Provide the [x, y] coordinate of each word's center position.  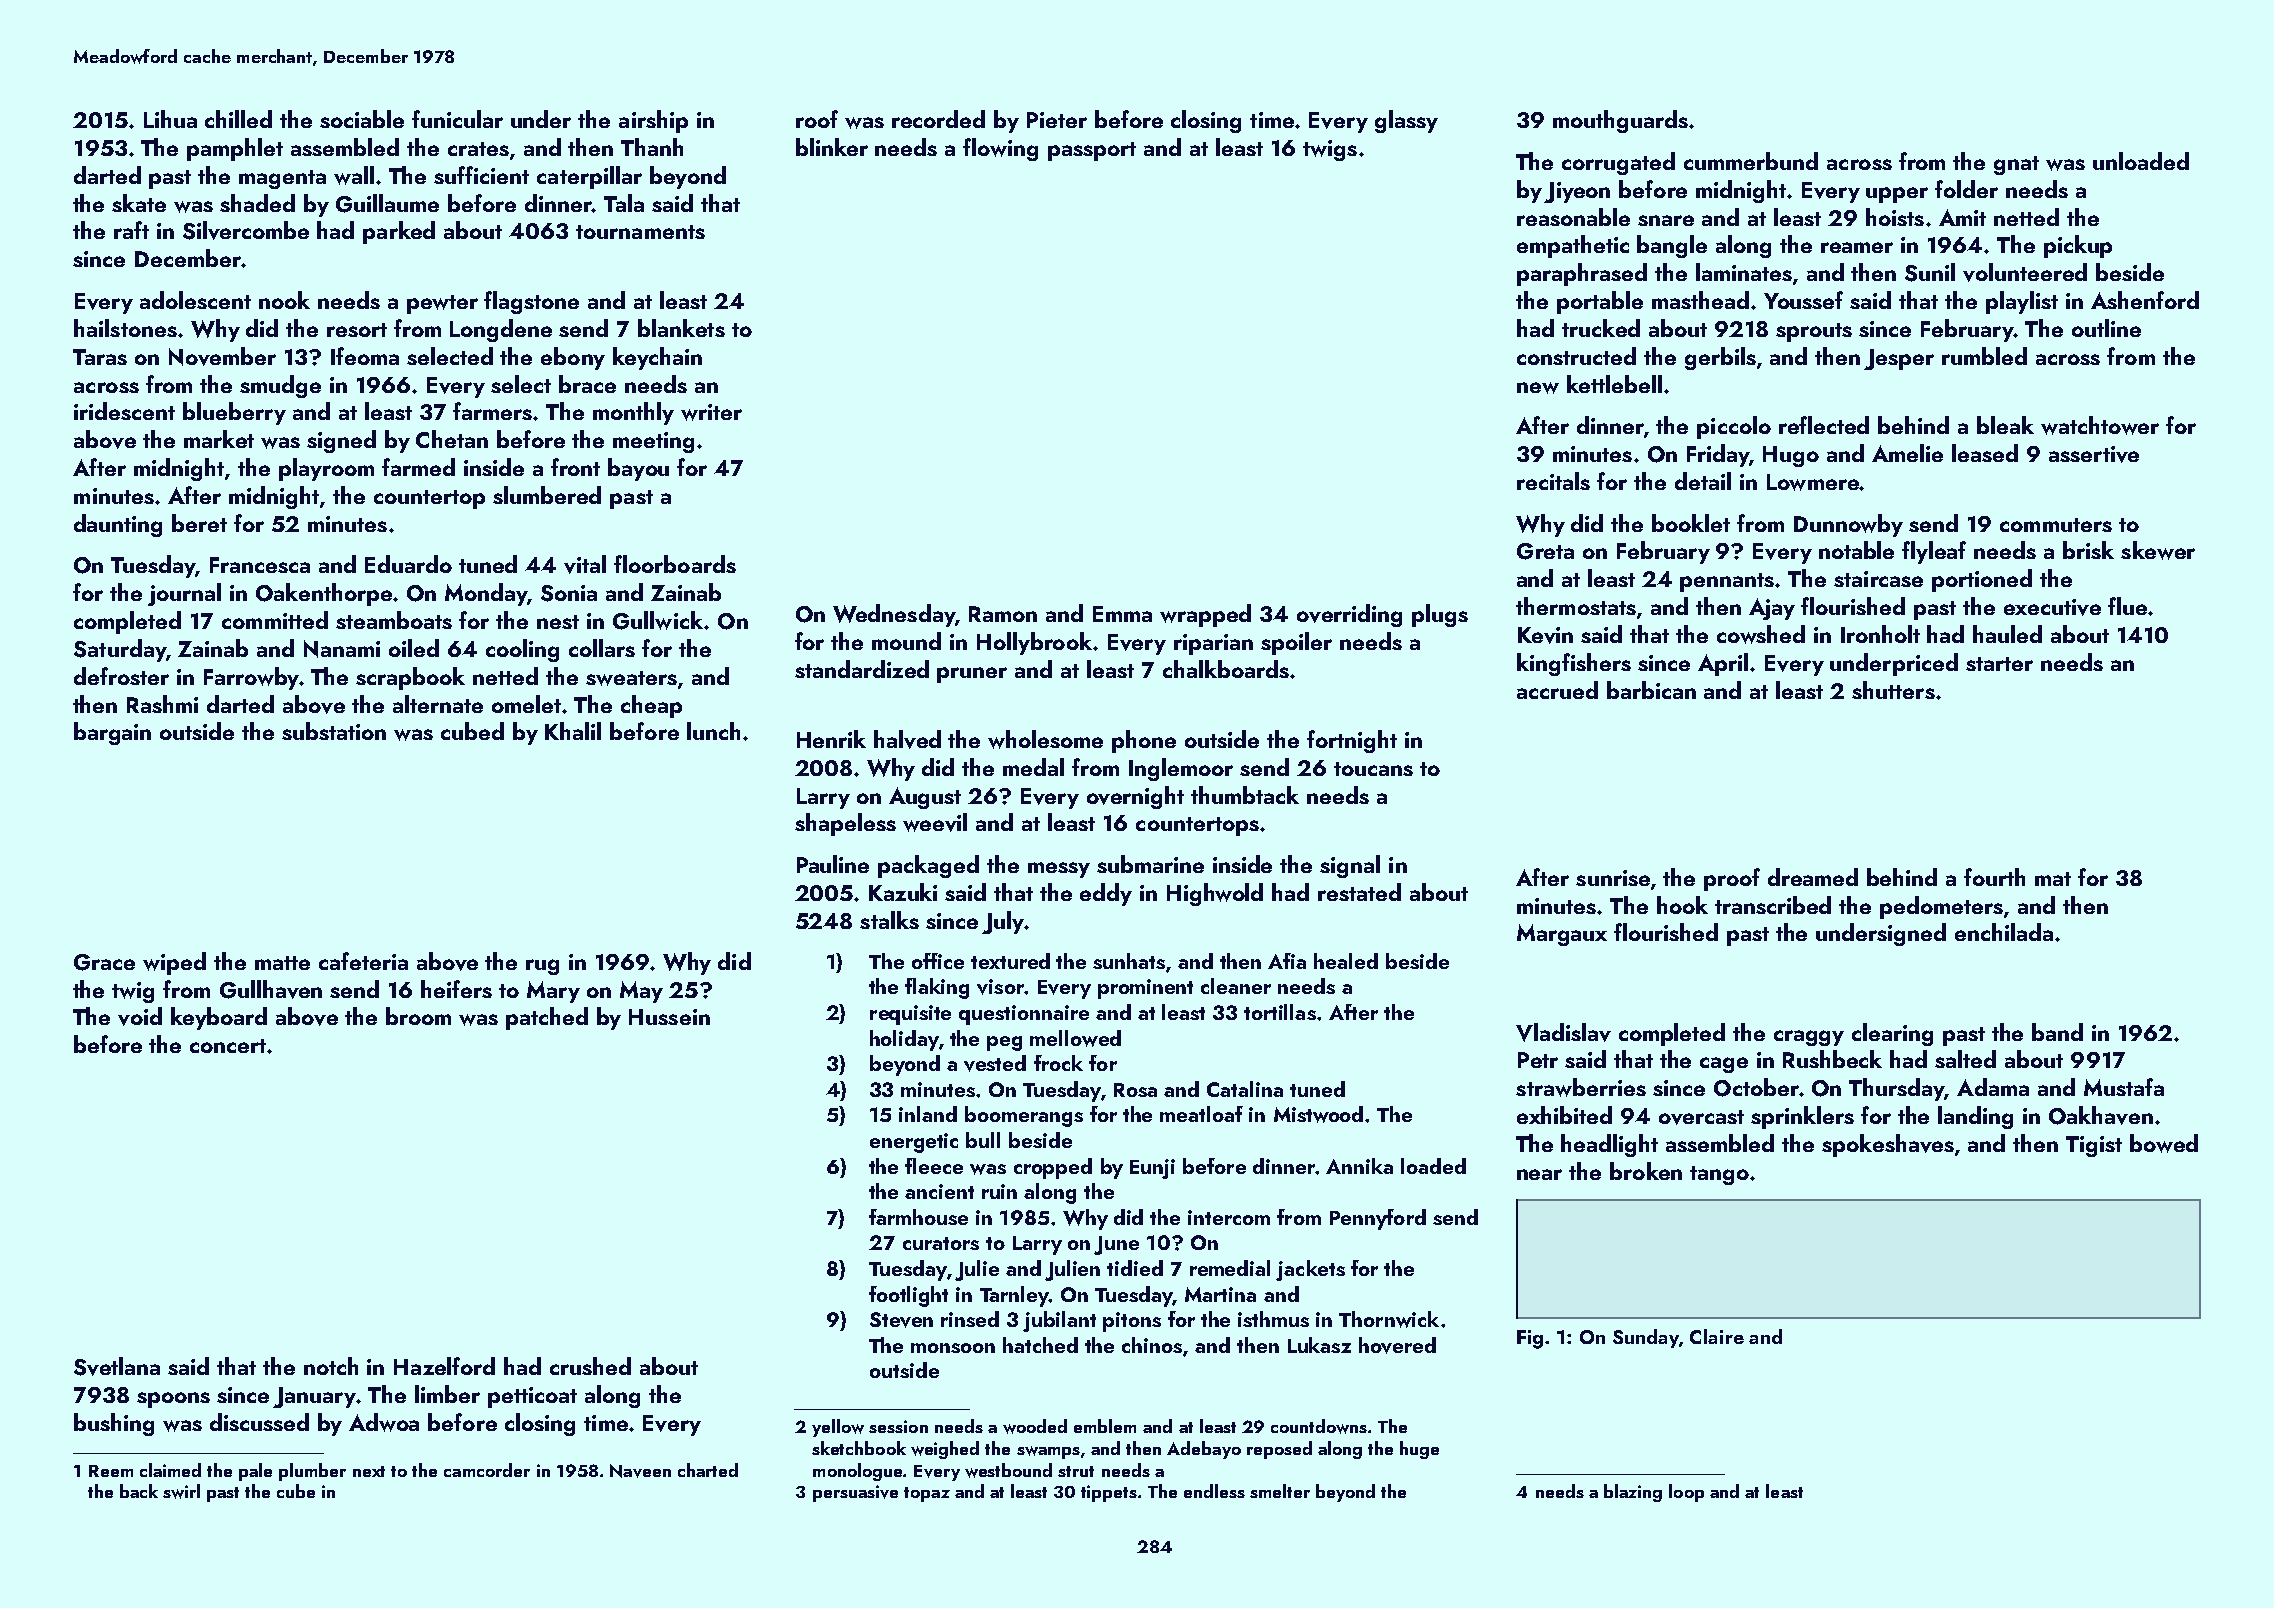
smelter [1280, 1491]
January [314, 1397]
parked [399, 232]
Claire [1717, 1336]
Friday [1718, 455]
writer [711, 412]
